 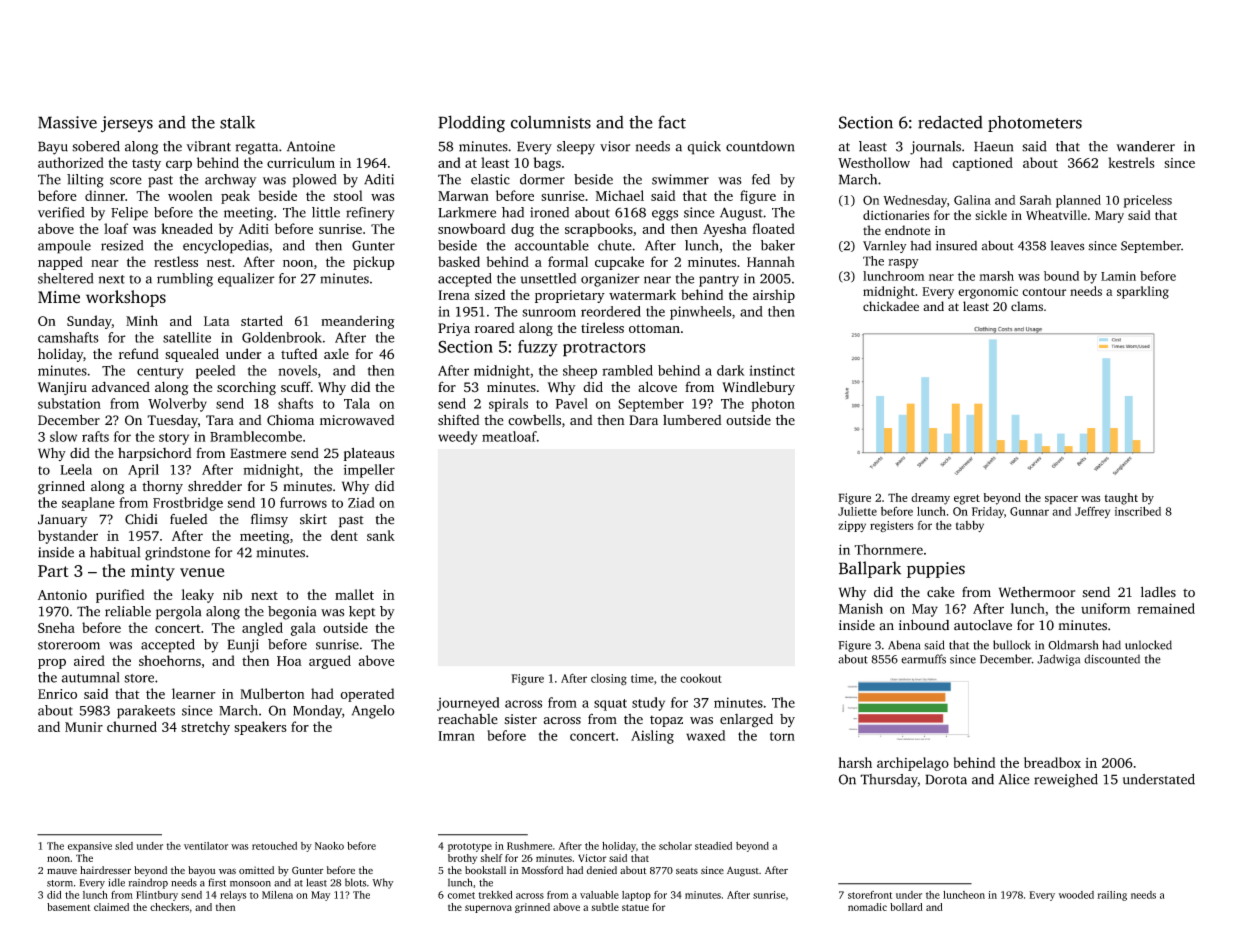 I want to click on Munir, so click(x=84, y=727).
